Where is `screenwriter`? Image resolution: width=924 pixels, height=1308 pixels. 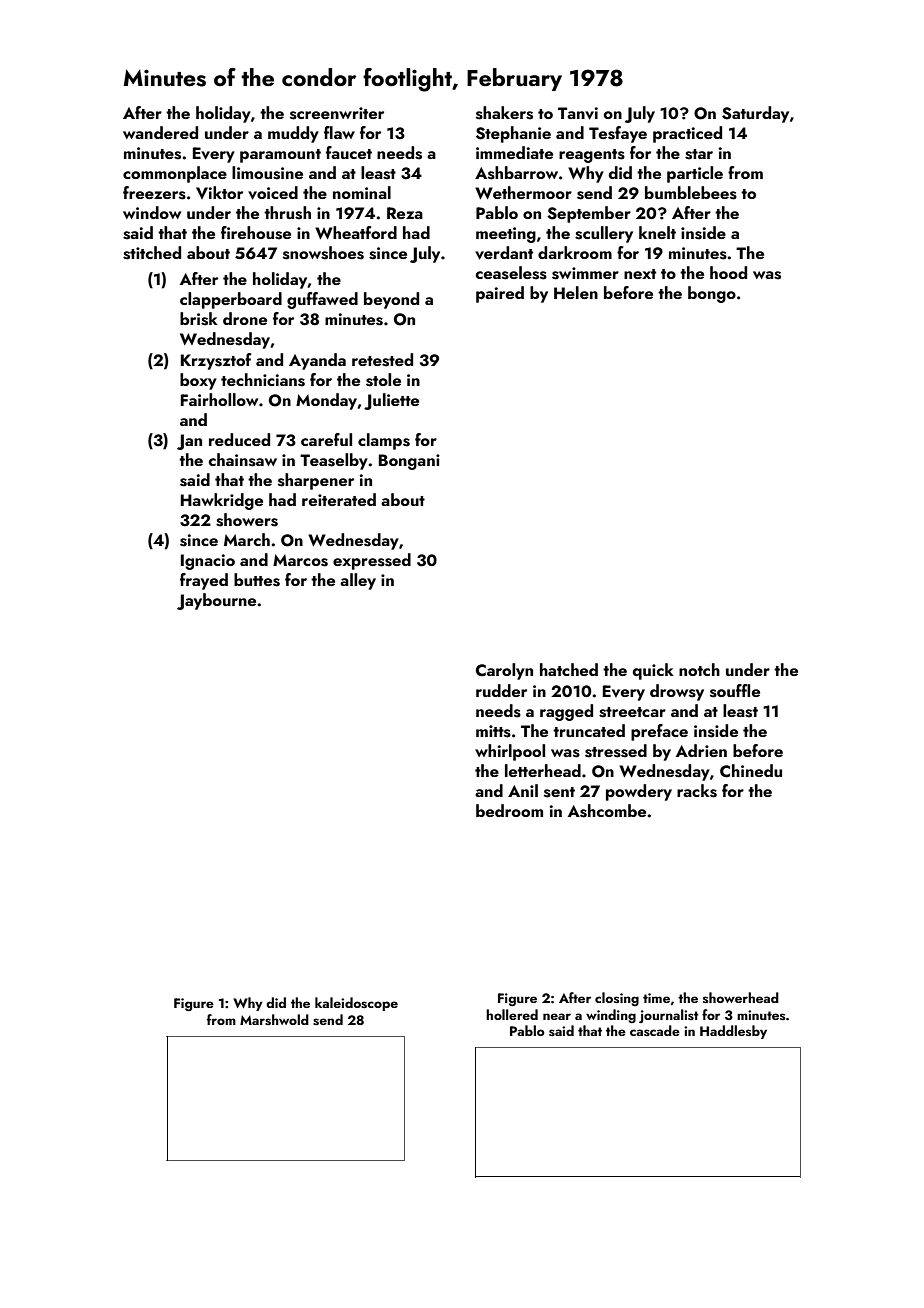 screenwriter is located at coordinates (337, 113).
